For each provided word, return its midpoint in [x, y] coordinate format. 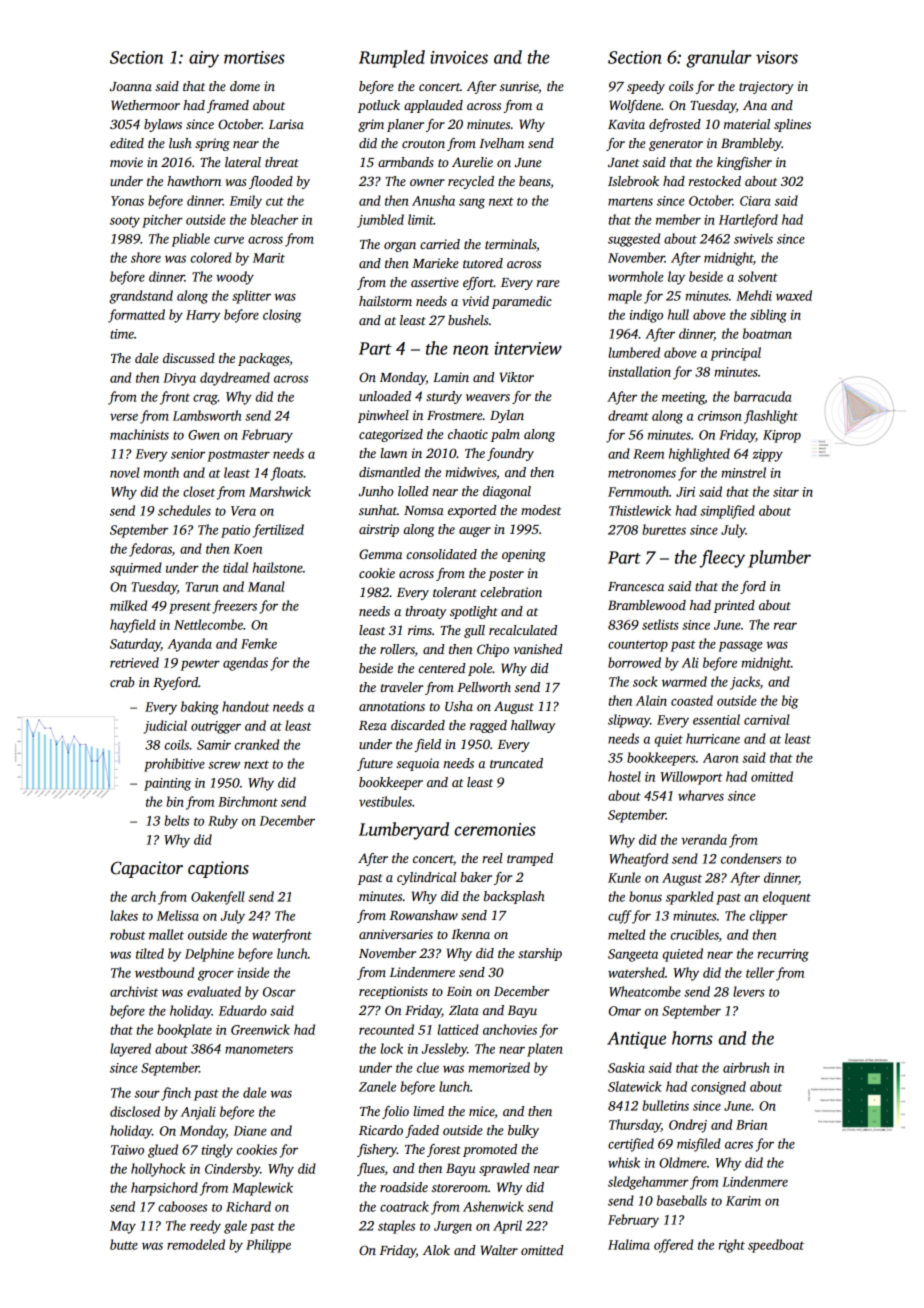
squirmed [136, 569]
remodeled [196, 1244]
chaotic [468, 434]
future [375, 764]
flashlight [771, 417]
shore [146, 257]
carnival [767, 719]
